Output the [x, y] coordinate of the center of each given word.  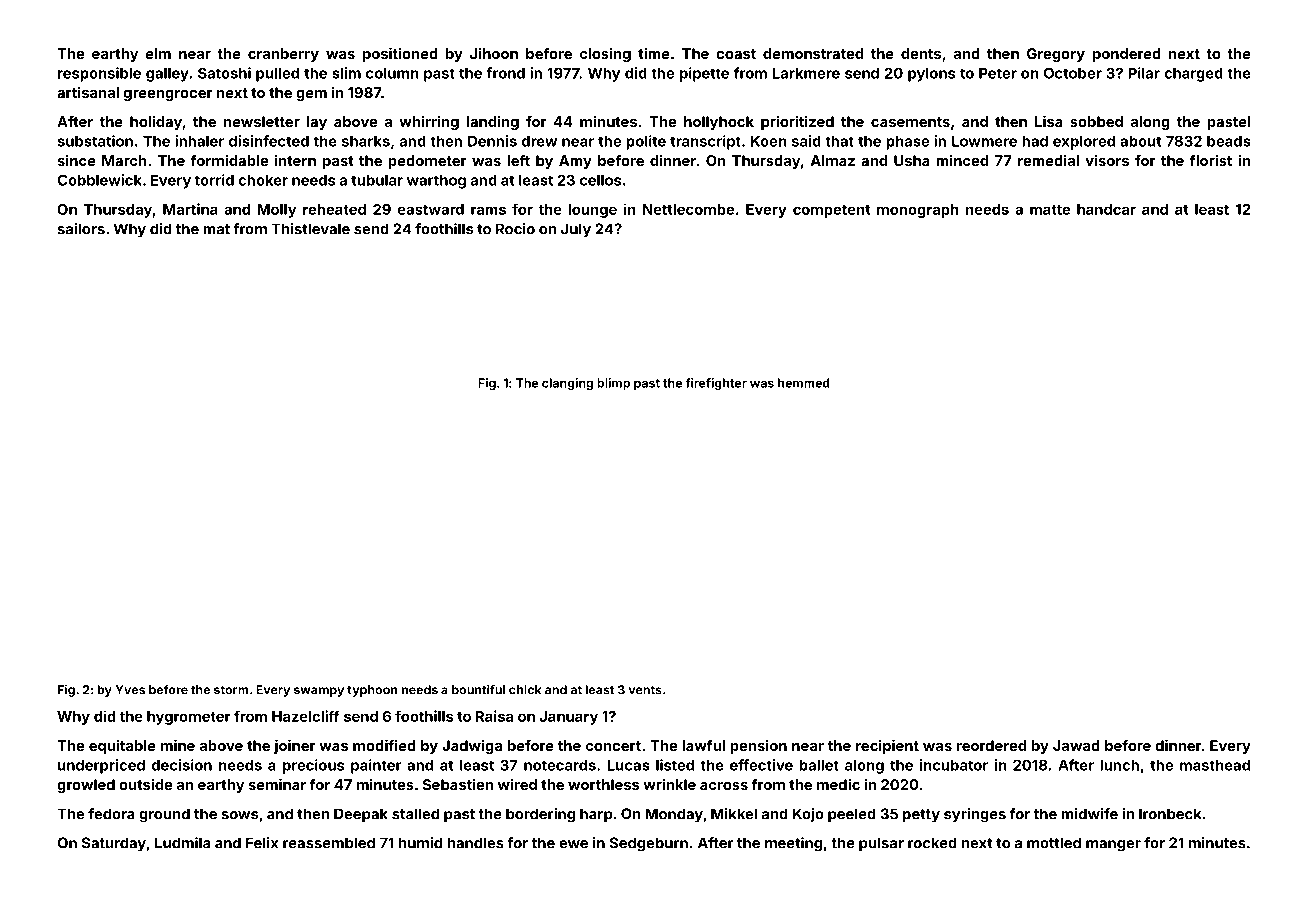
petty [921, 816]
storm [231, 690]
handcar [1106, 209]
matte [1050, 210]
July [576, 230]
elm [158, 53]
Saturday [114, 844]
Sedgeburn [648, 844]
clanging [567, 384]
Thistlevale [310, 229]
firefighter [716, 384]
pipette [704, 74]
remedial [1048, 160]
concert [613, 746]
